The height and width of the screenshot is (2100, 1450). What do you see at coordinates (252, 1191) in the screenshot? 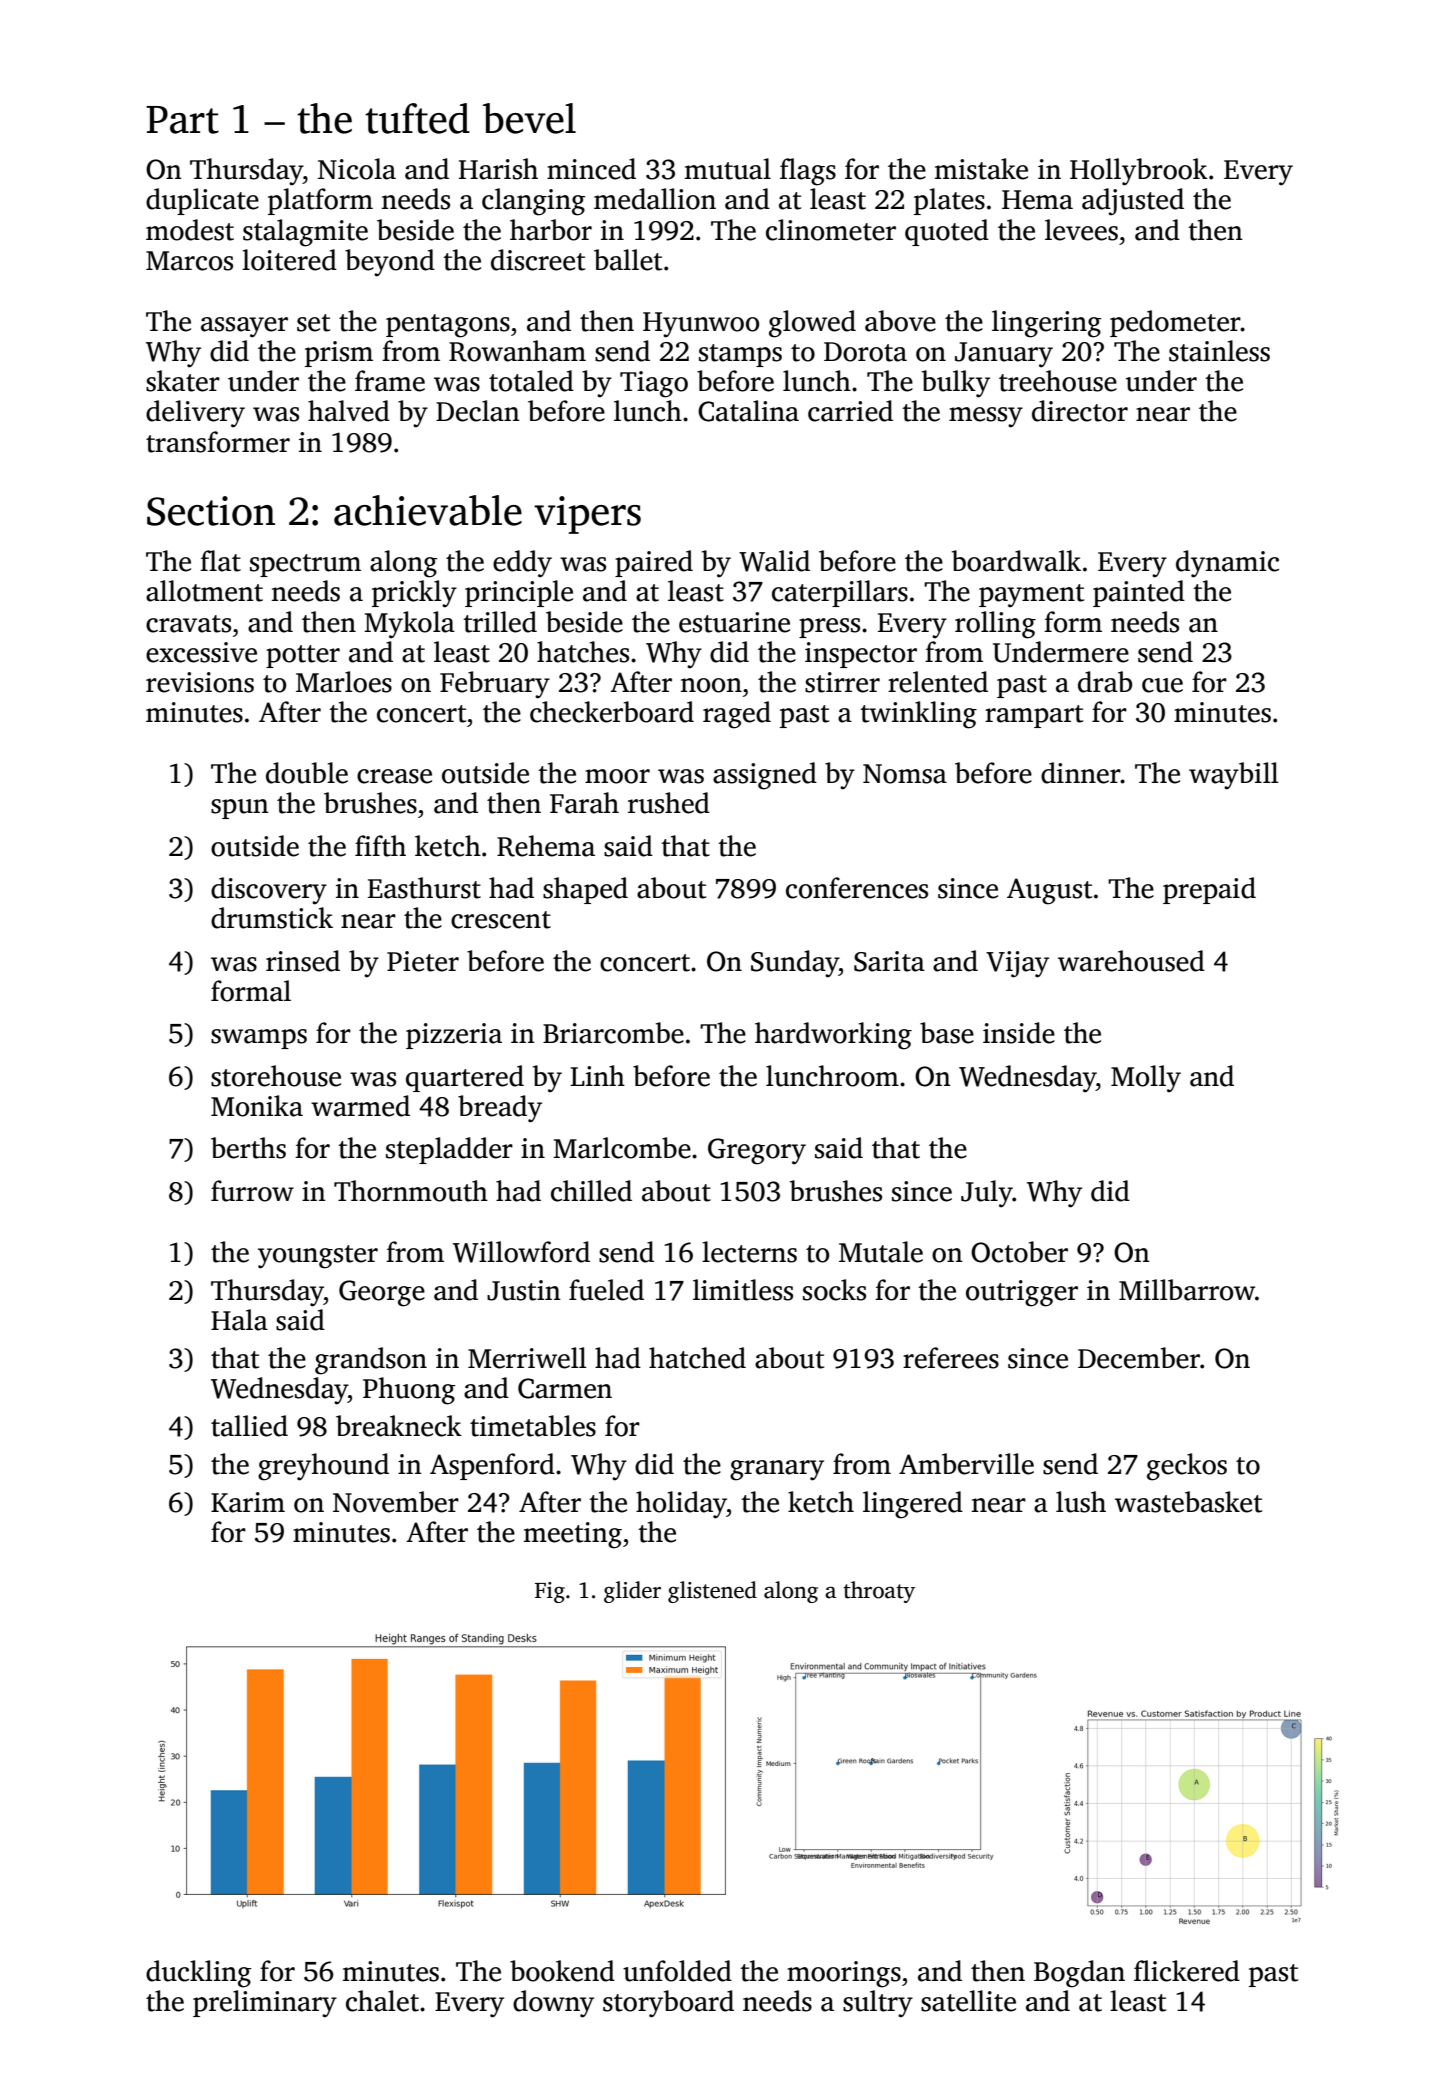
I see `furrow` at bounding box center [252, 1191].
